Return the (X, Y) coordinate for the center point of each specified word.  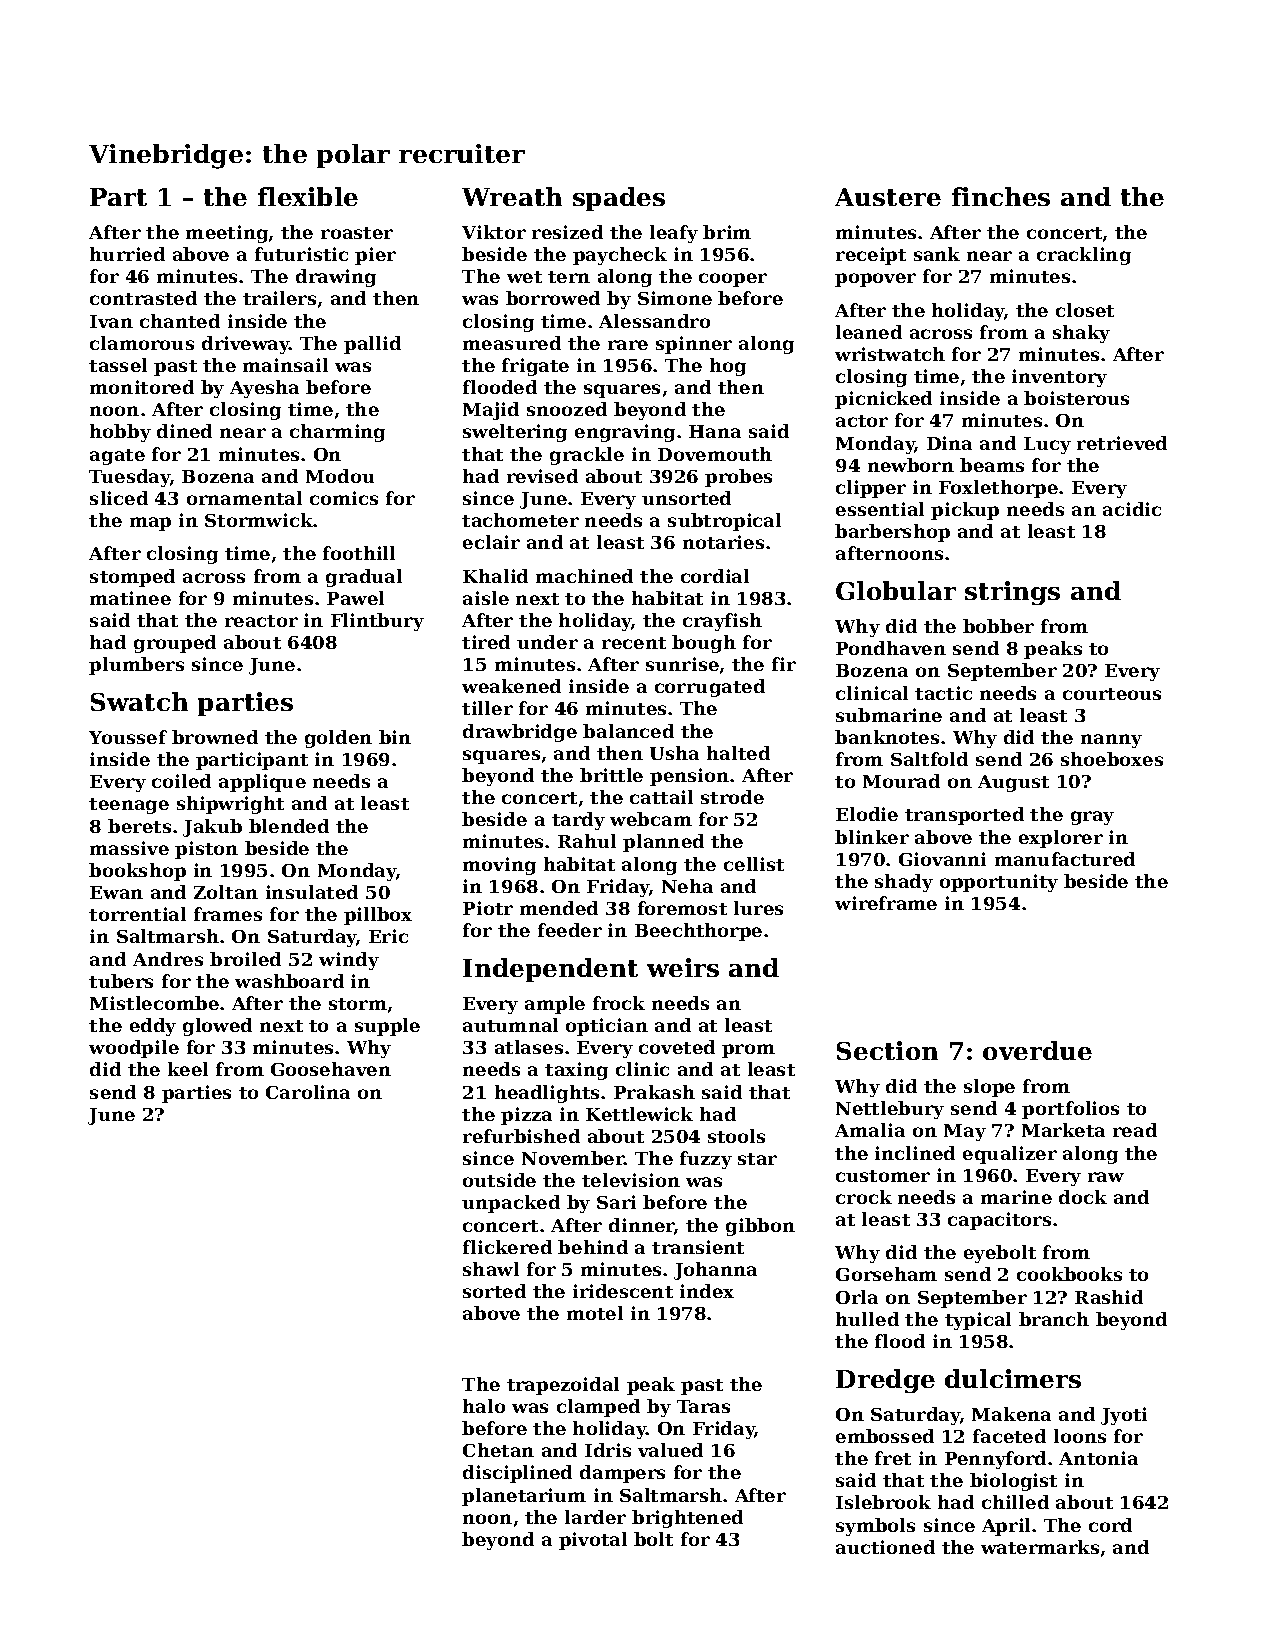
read (1135, 1130)
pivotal (593, 1541)
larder (595, 1517)
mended (559, 908)
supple (387, 1027)
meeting (227, 234)
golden (338, 739)
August (1013, 783)
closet (1085, 310)
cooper (733, 280)
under (547, 642)
